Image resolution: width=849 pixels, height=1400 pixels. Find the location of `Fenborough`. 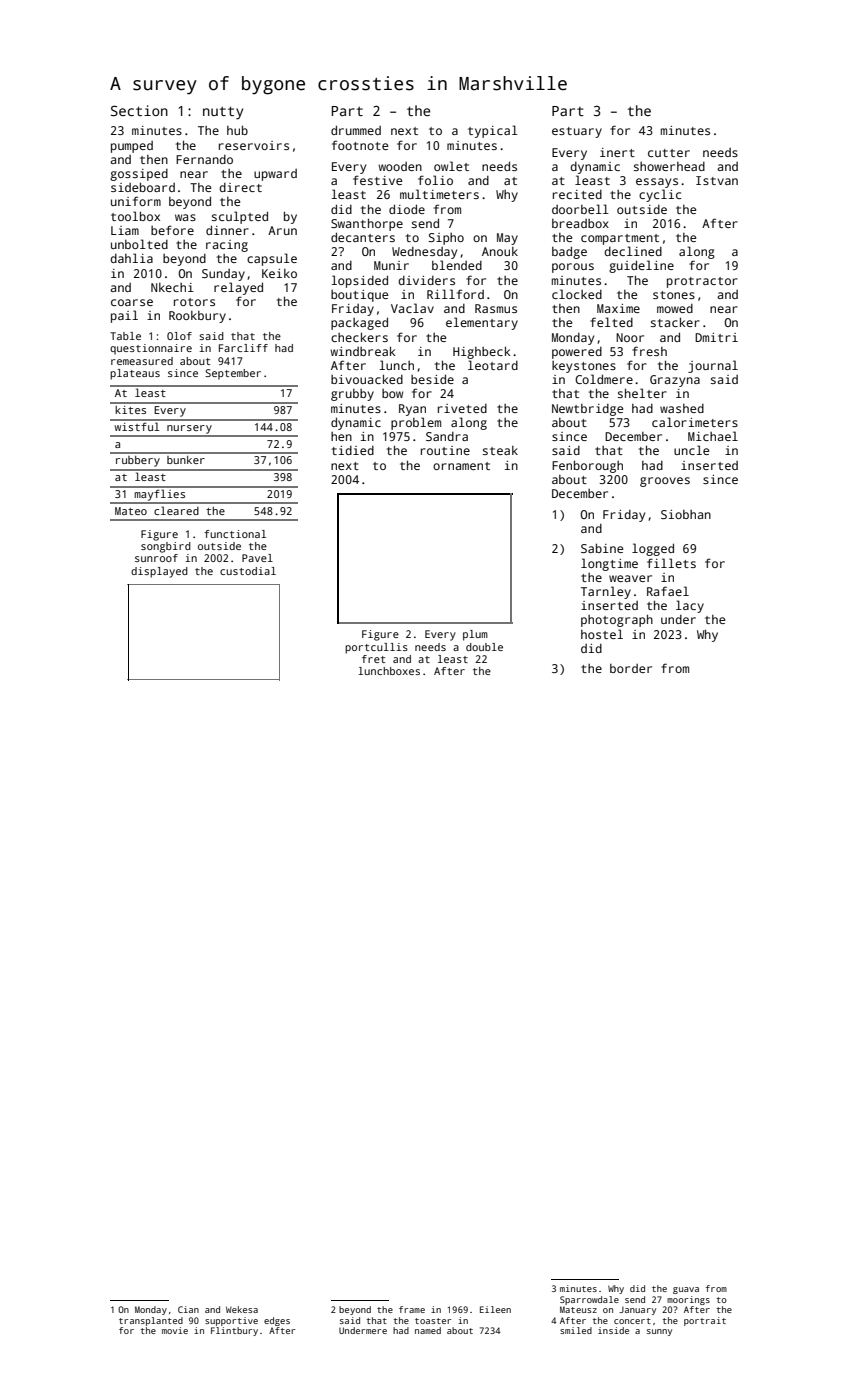

Fenborough is located at coordinates (587, 466).
